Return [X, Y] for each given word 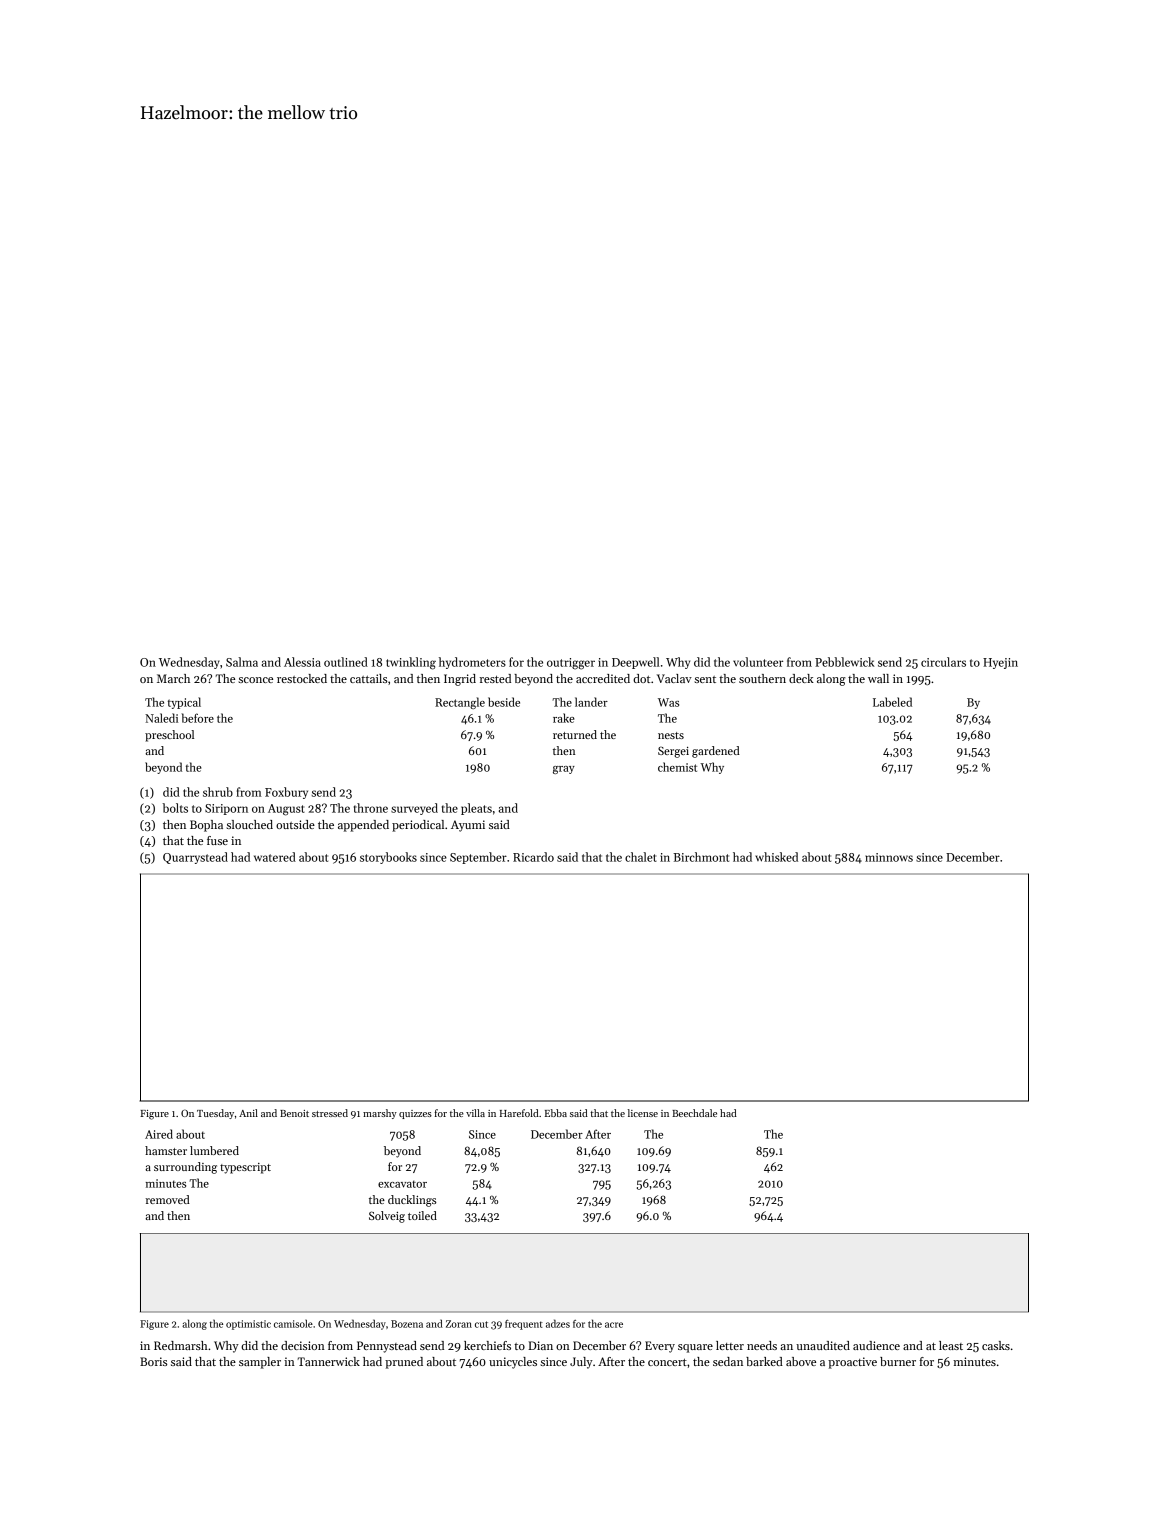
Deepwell [636, 663]
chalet [641, 857]
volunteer [758, 662]
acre [614, 1325]
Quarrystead [195, 858]
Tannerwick [328, 1361]
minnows [889, 857]
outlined [346, 662]
